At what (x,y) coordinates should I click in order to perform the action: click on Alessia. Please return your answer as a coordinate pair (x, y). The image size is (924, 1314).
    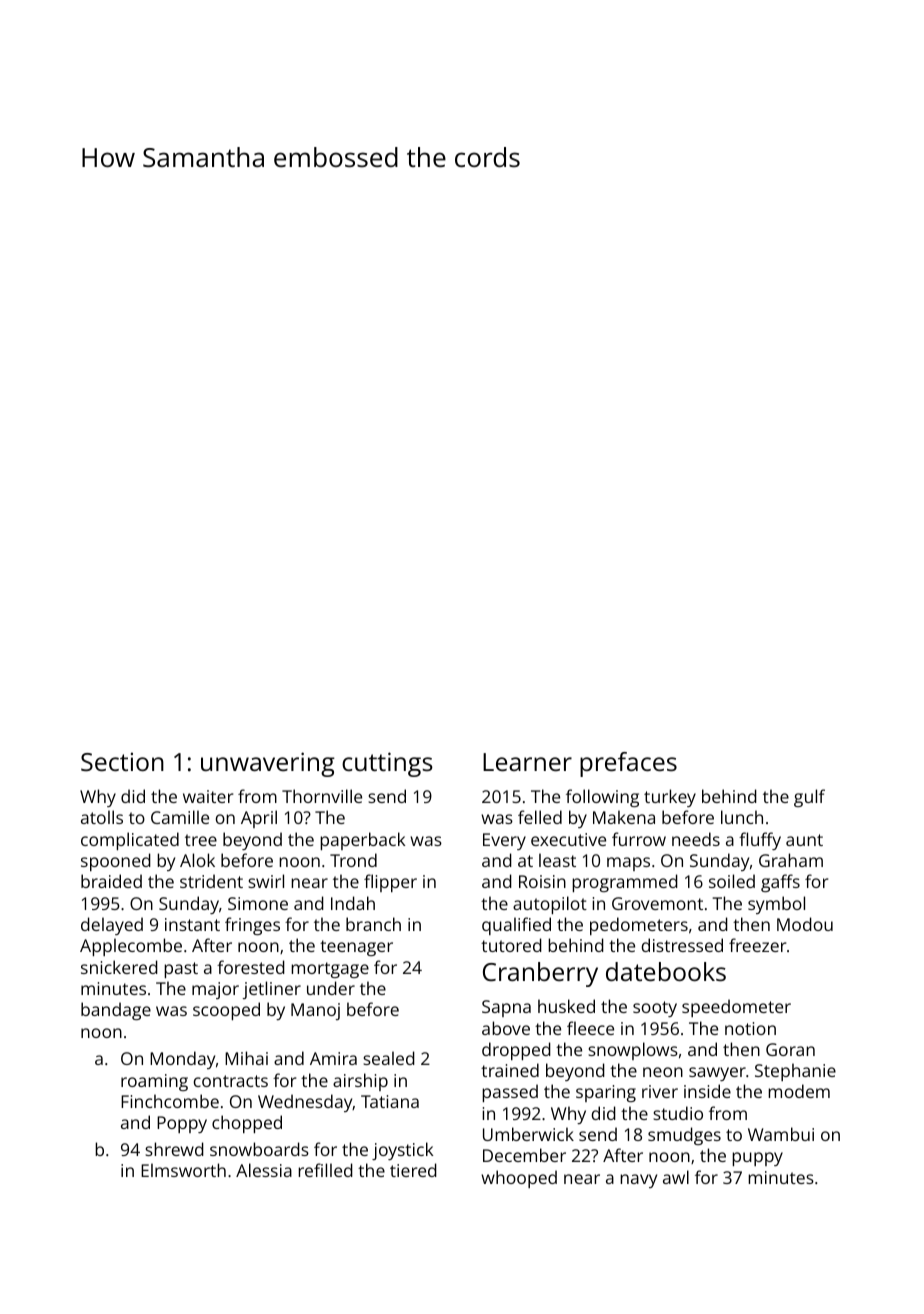
    Looking at the image, I should click on (264, 1170).
